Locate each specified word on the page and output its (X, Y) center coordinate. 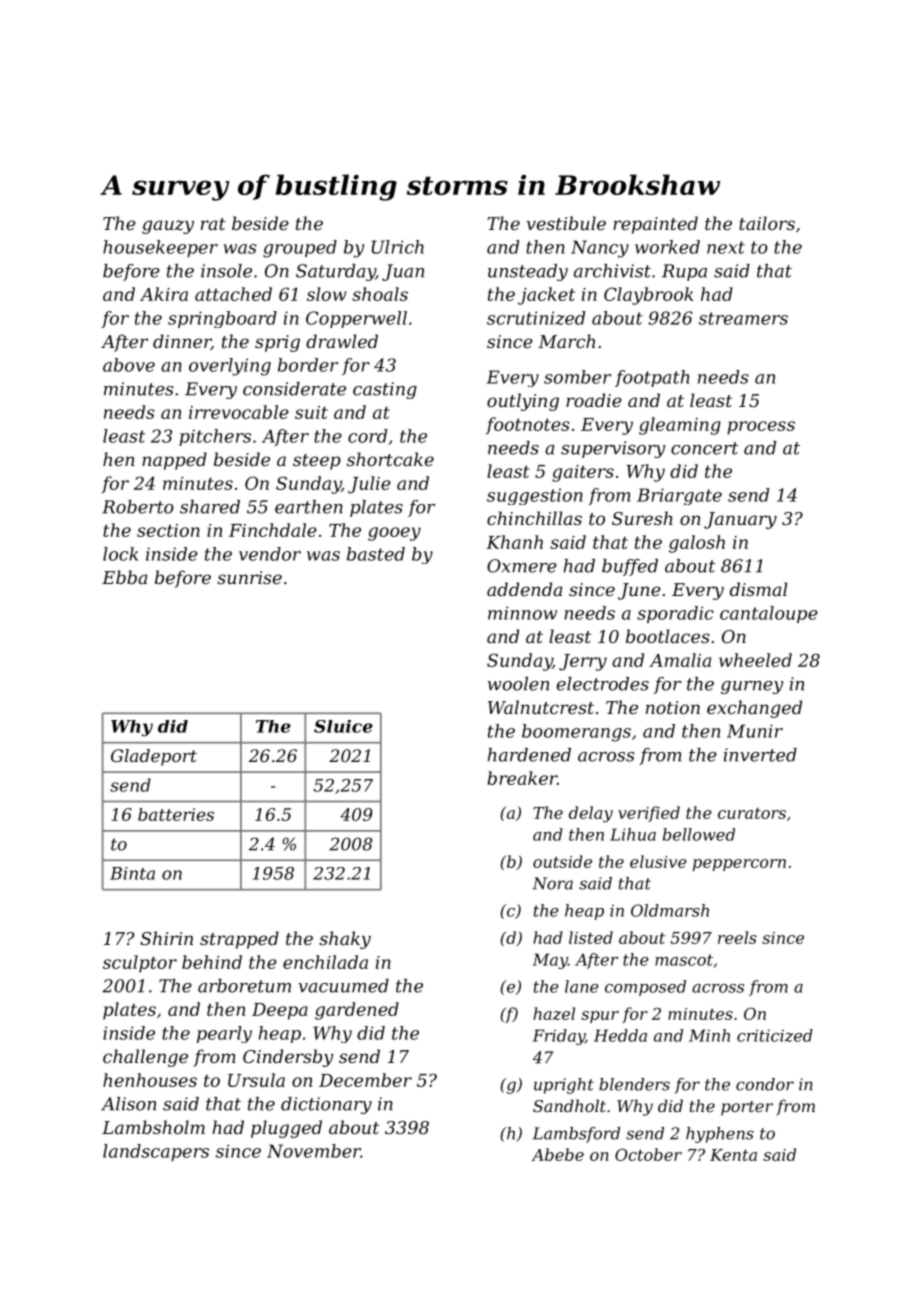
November (314, 1151)
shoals (380, 294)
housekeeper (160, 248)
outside (562, 861)
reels (737, 937)
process (761, 428)
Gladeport (154, 757)
